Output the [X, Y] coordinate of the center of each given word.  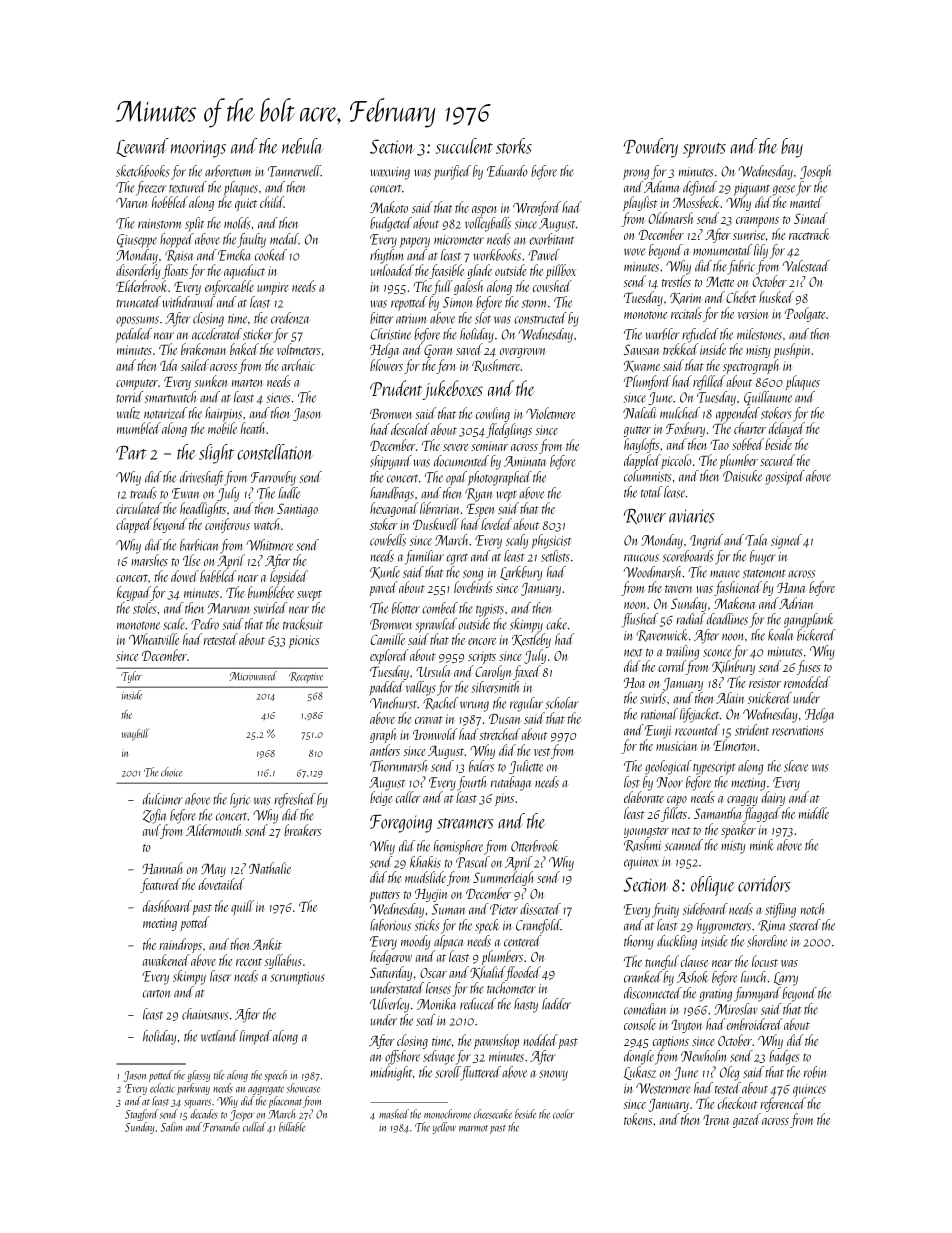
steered [804, 925]
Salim [171, 1127]
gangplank [808, 620]
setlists [555, 556]
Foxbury [685, 429]
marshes [149, 560]
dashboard [167, 906]
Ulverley [389, 1005]
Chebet [741, 297]
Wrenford [537, 208]
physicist [551, 541]
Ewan [185, 493]
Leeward [142, 147]
